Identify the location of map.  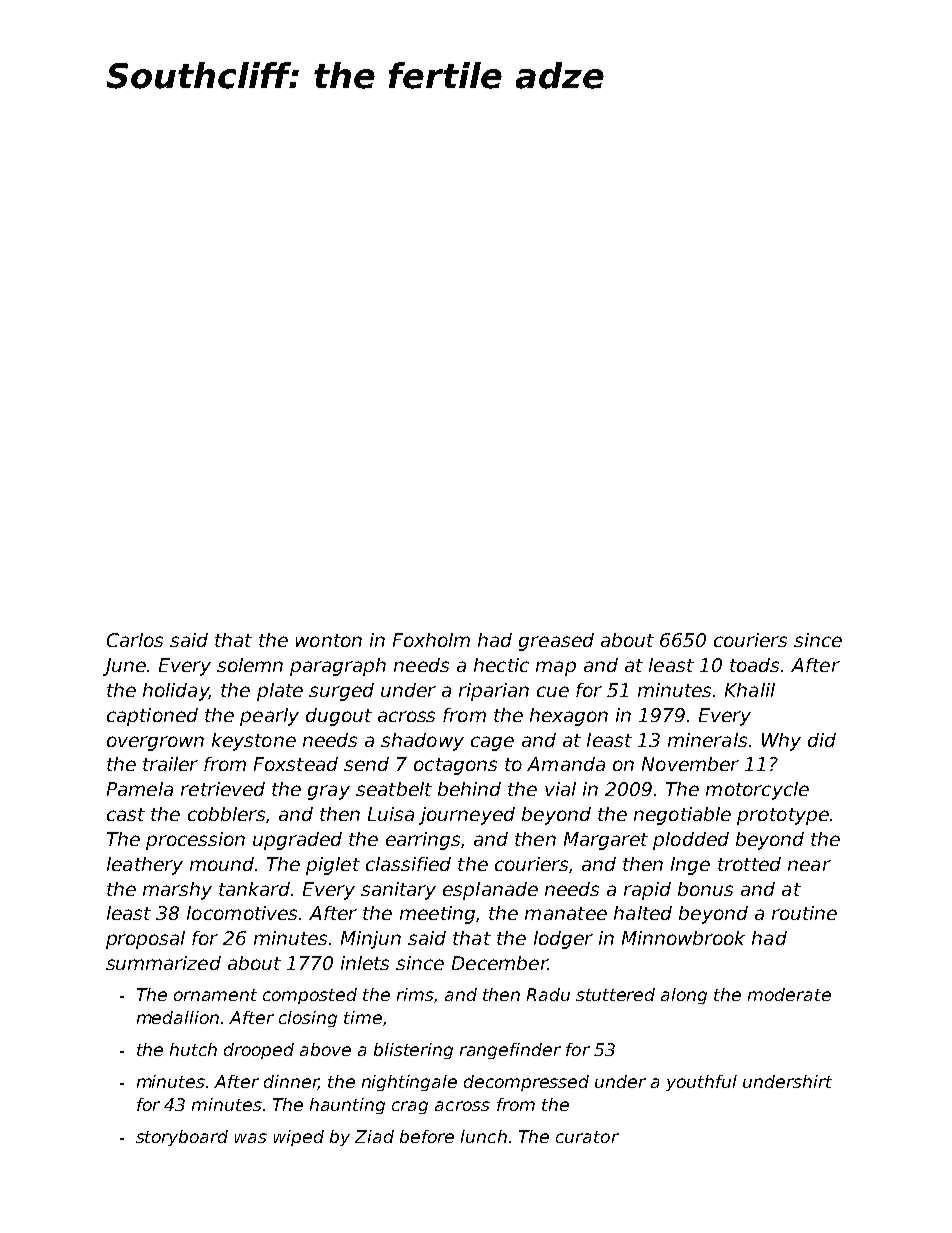
(556, 668).
